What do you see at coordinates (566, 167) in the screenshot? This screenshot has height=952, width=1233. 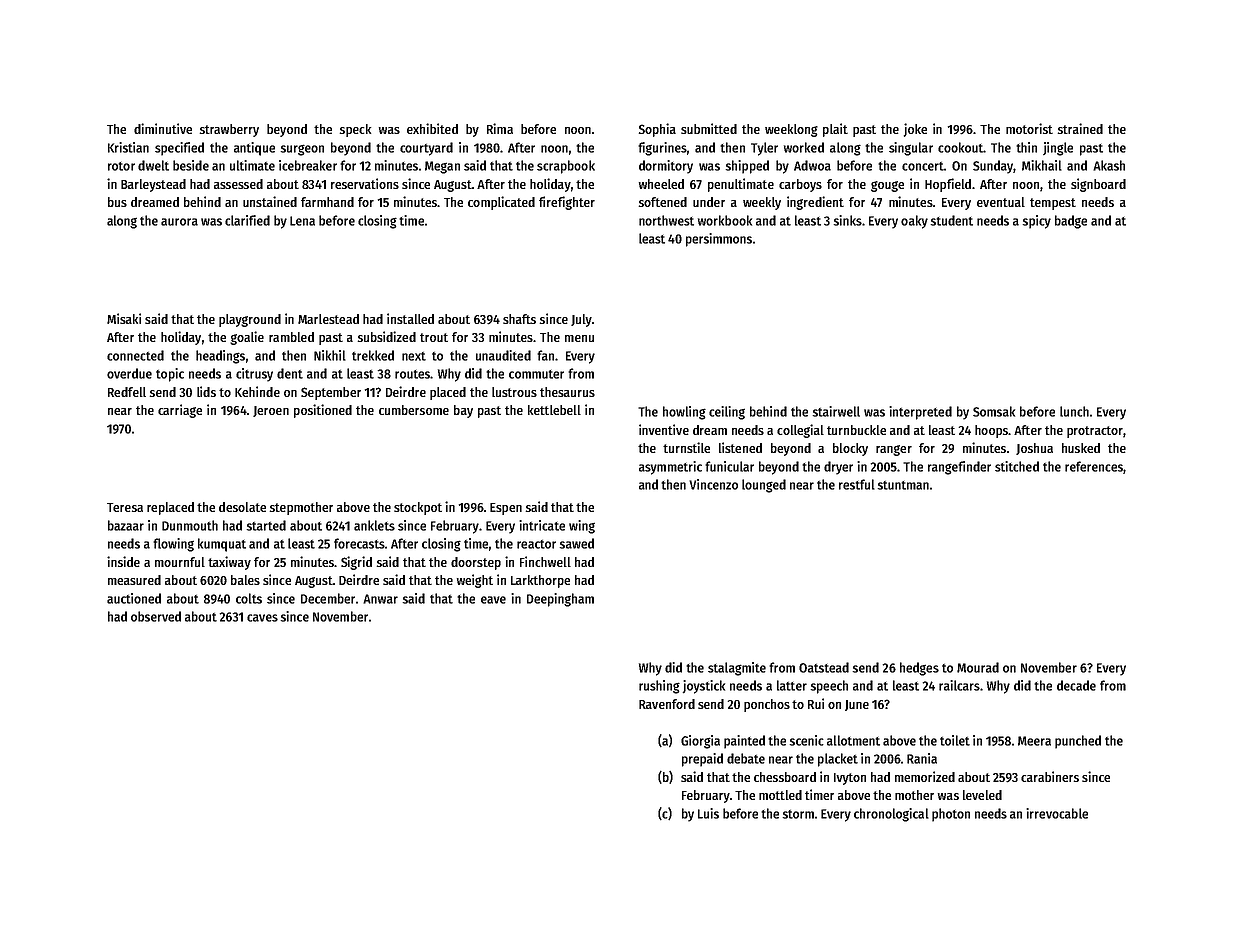 I see `scrapbook` at bounding box center [566, 167].
